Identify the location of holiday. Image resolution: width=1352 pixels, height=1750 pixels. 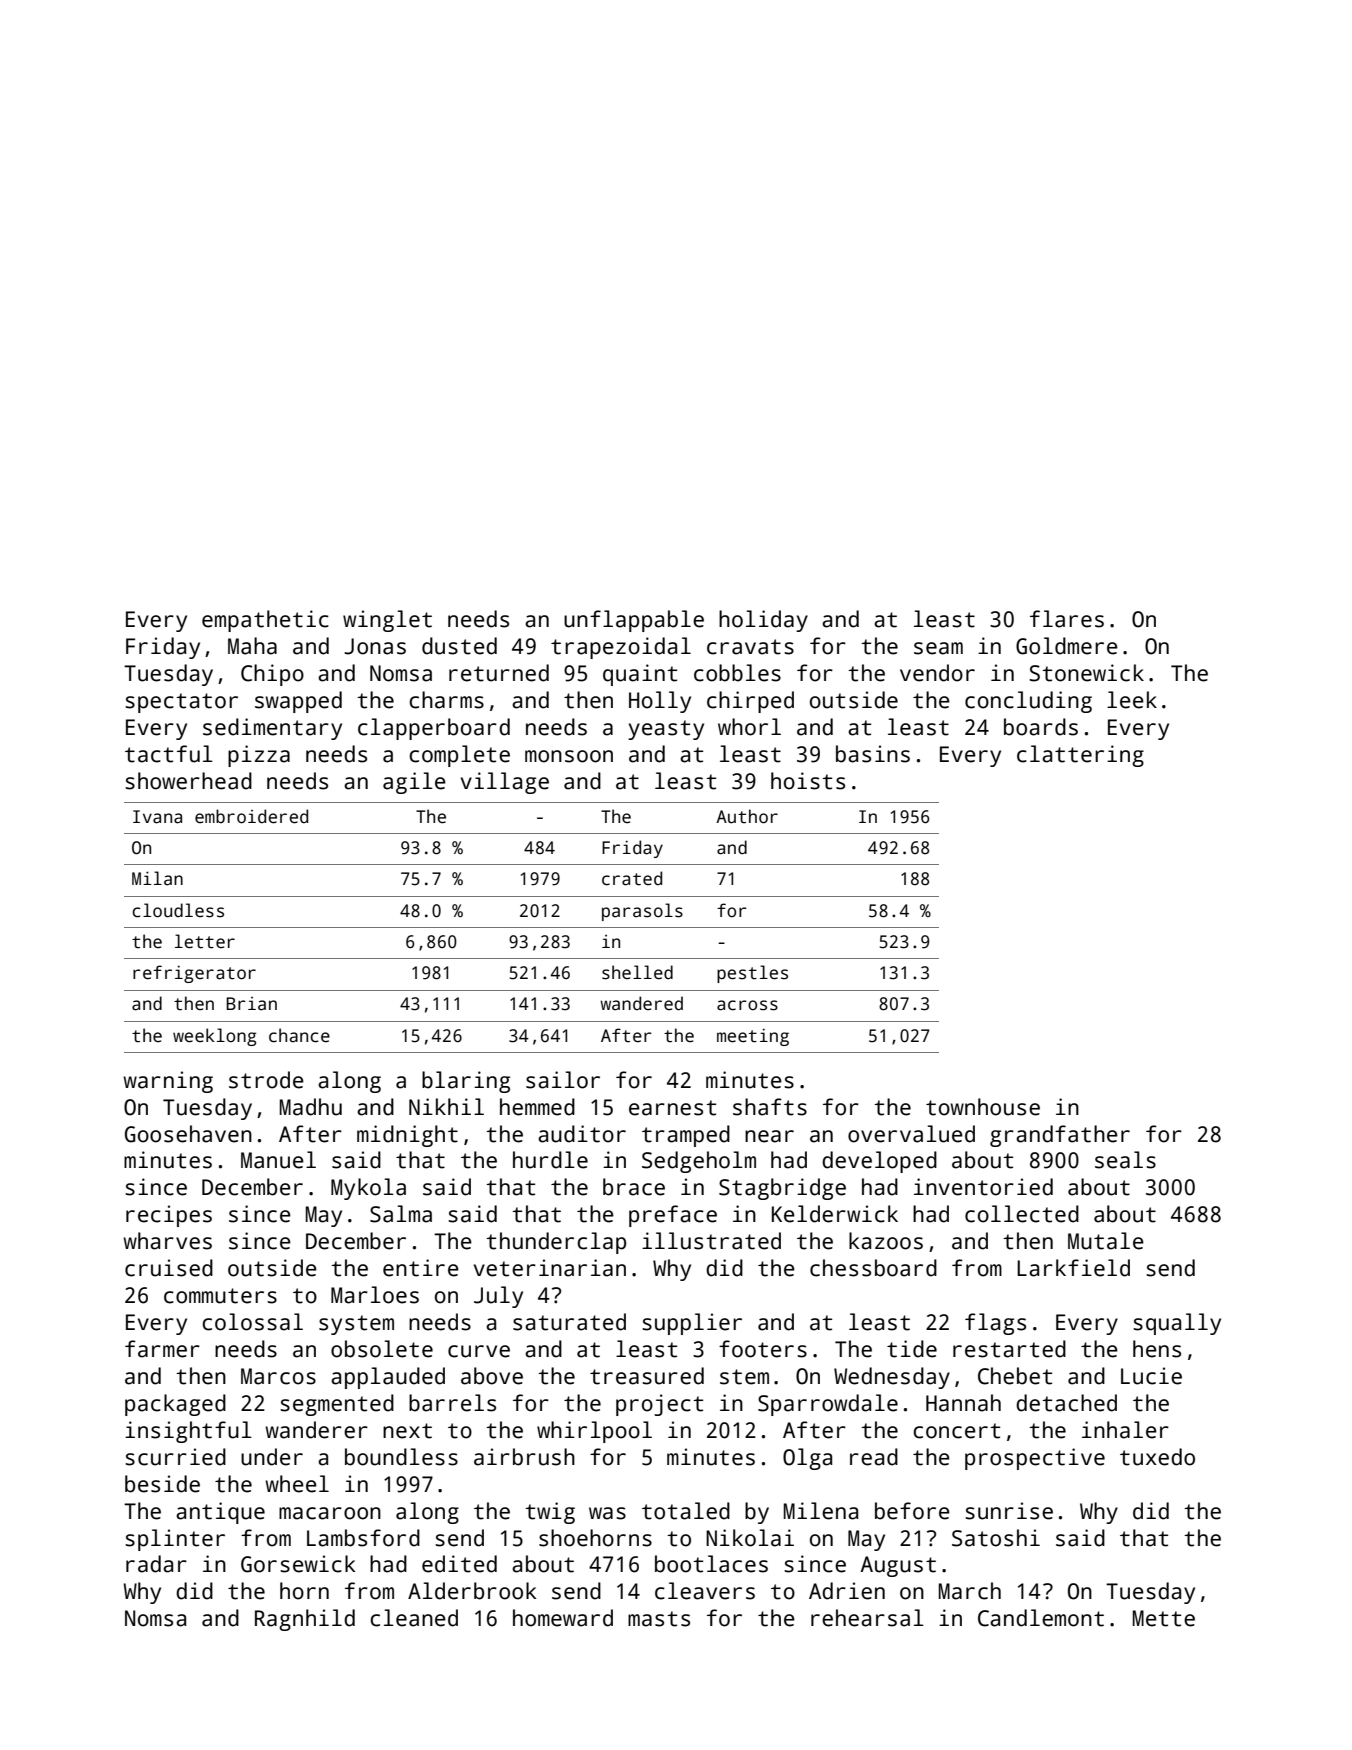
(763, 621).
